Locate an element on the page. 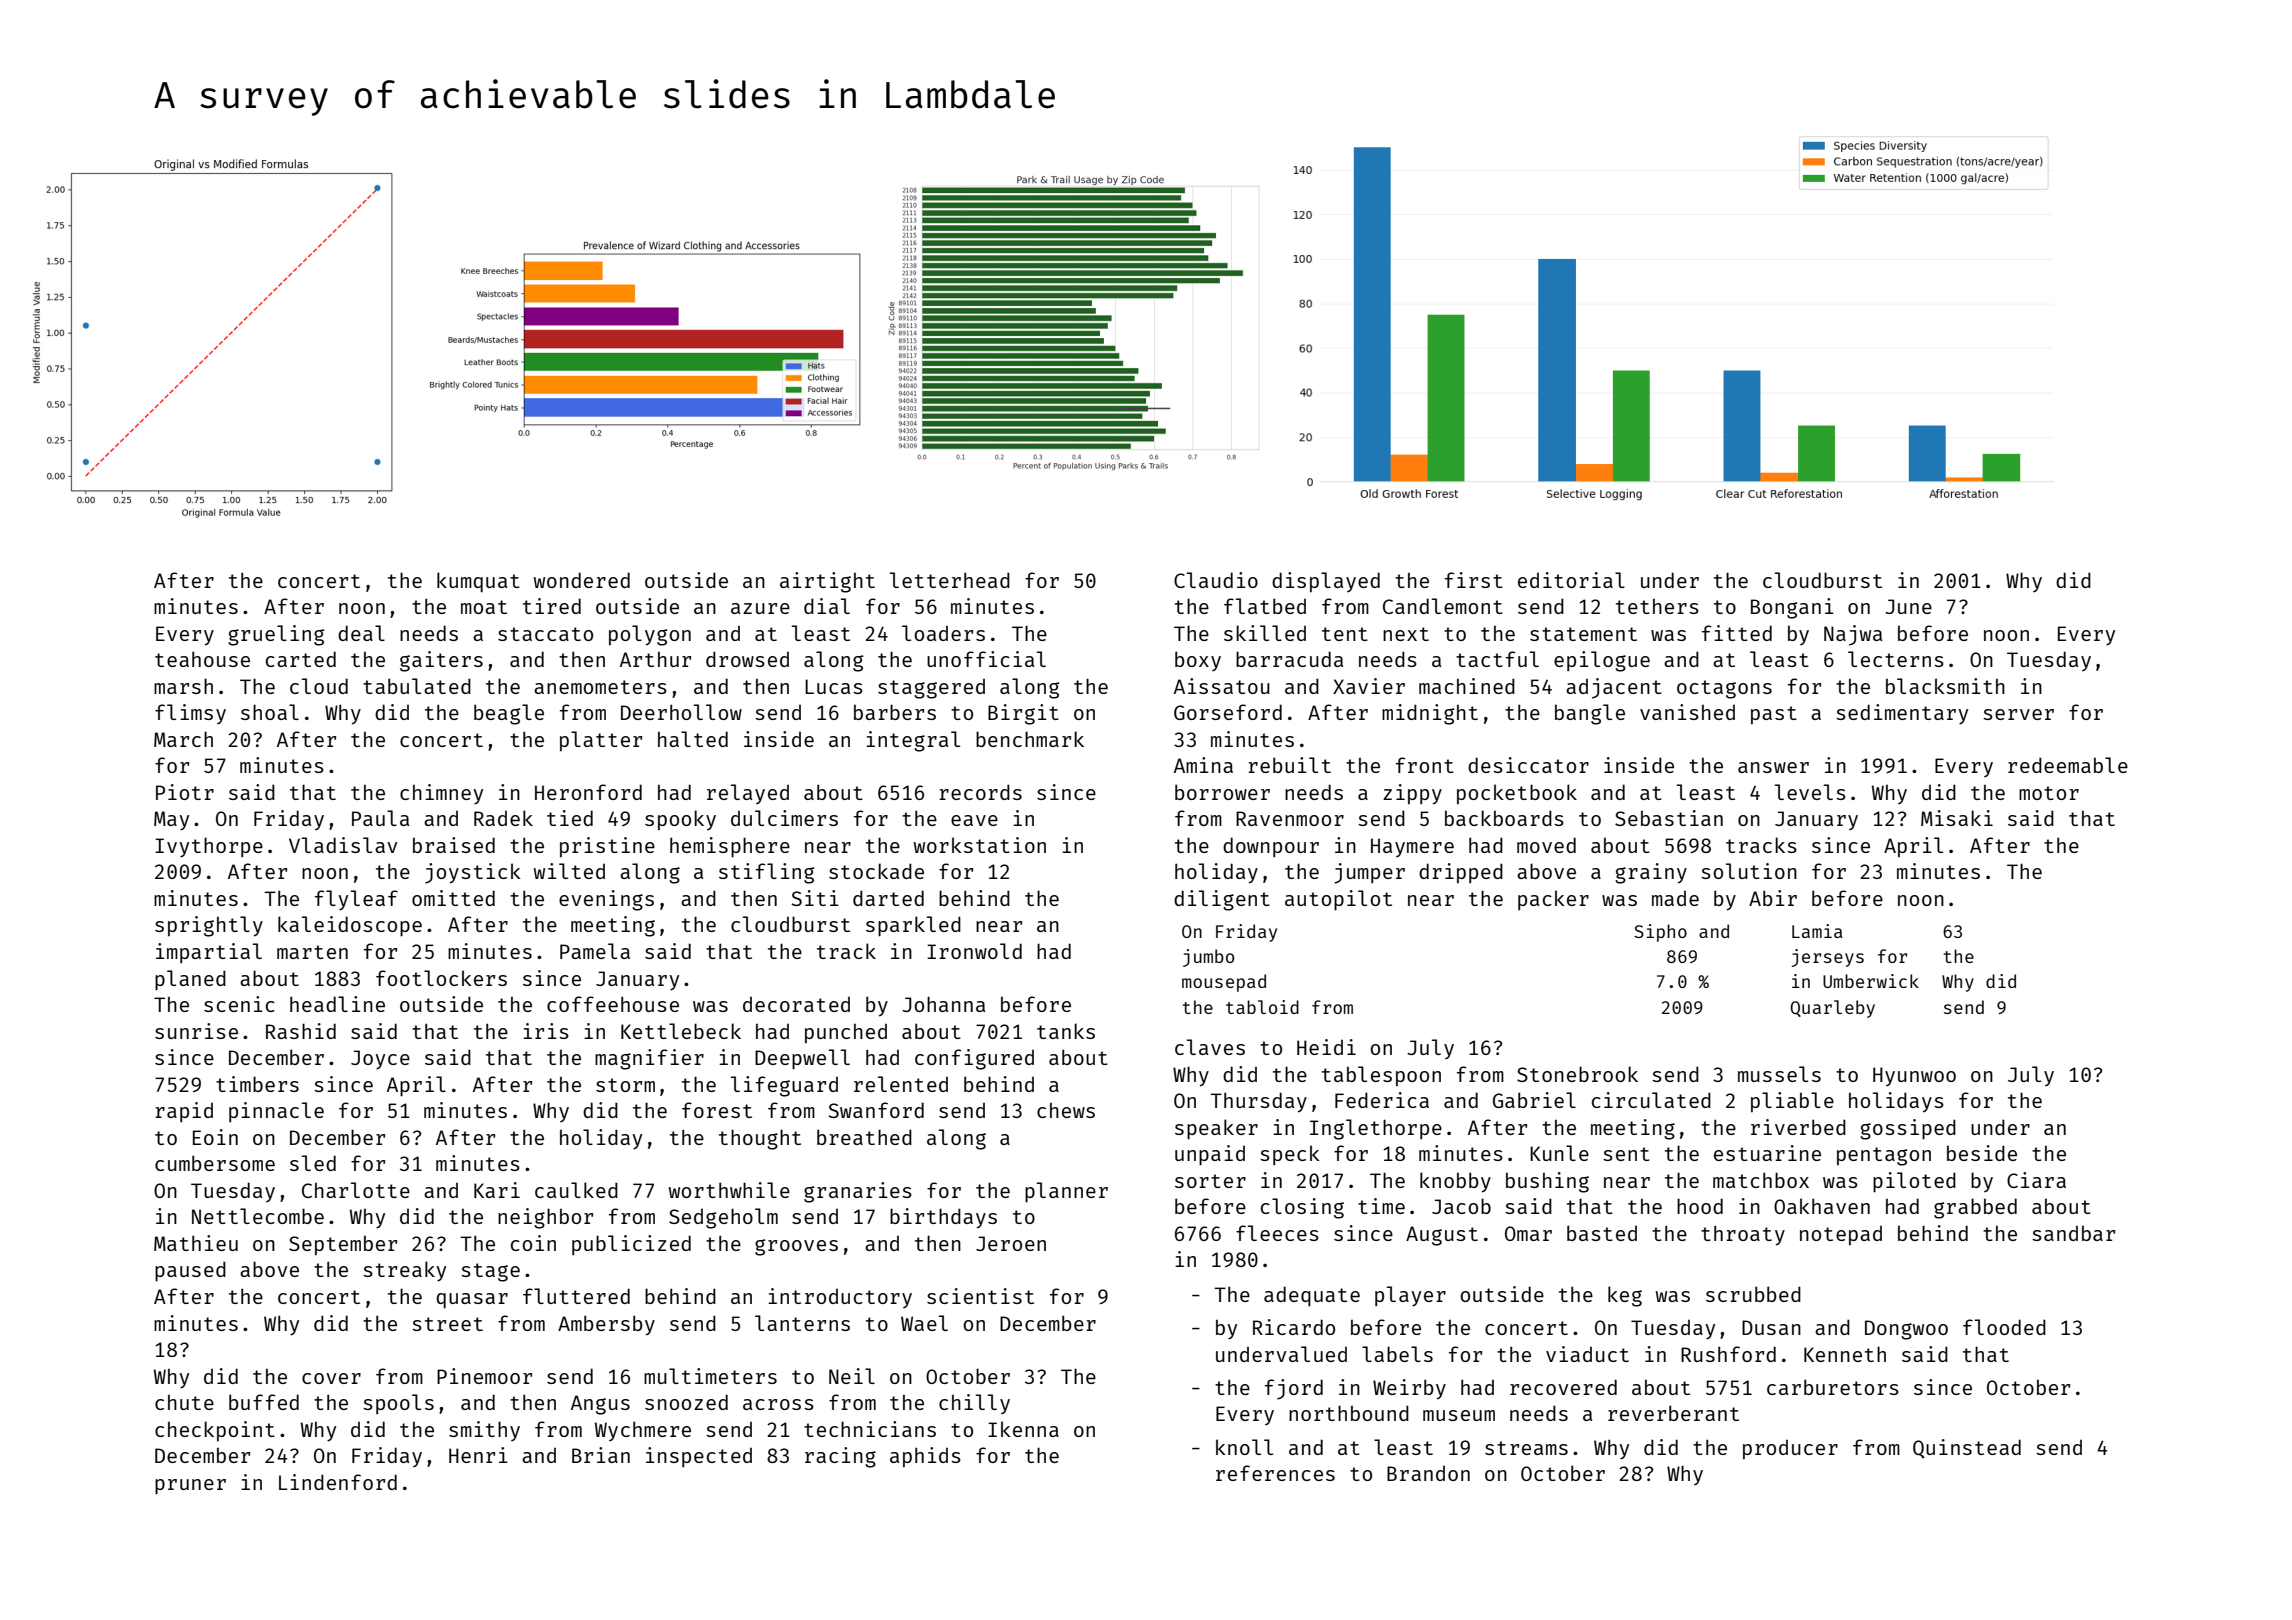 This document has width=2292, height=1620. Stonebrook is located at coordinates (1577, 1074).
